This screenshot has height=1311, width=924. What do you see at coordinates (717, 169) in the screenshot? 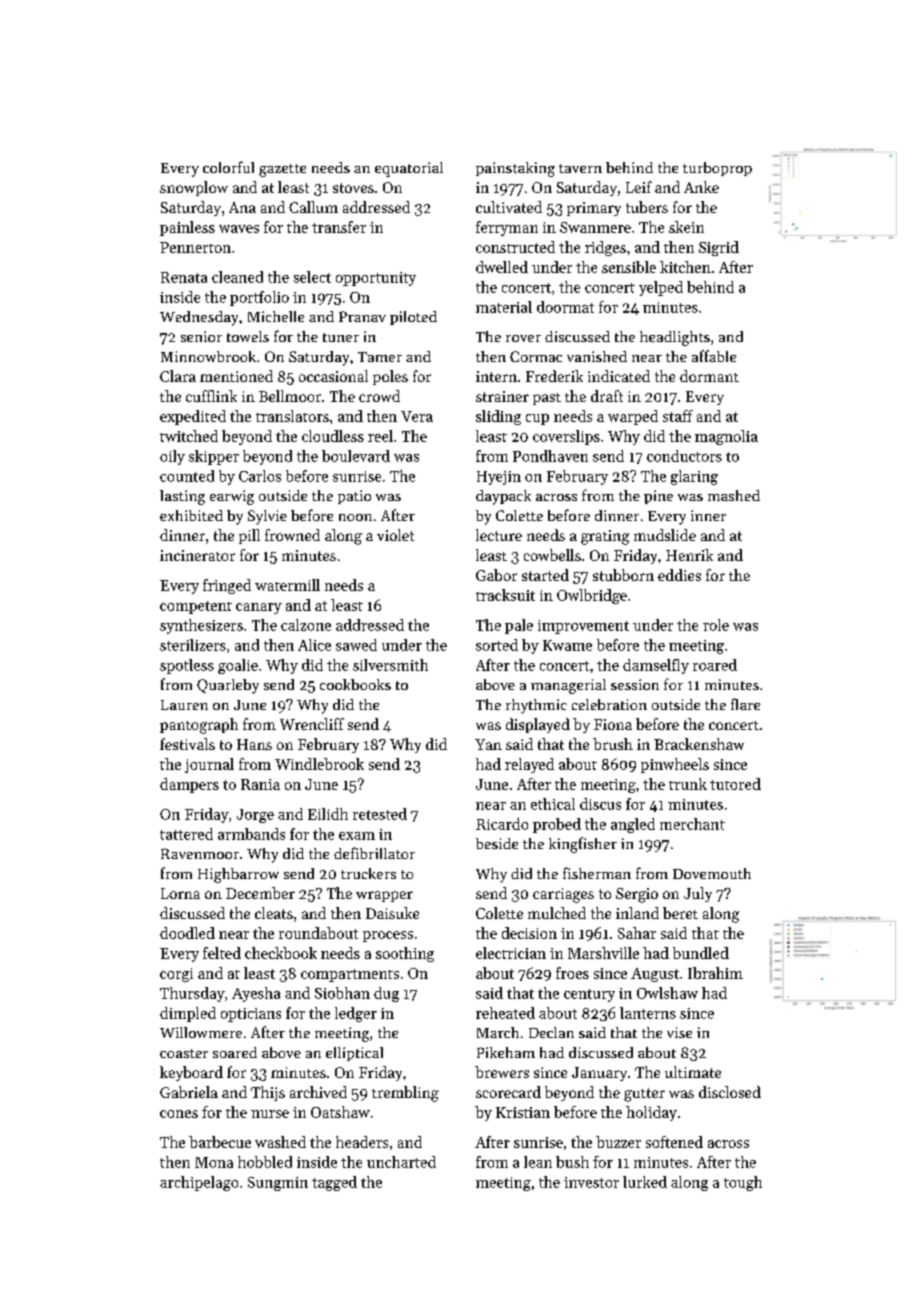
I see `turboprop` at bounding box center [717, 169].
